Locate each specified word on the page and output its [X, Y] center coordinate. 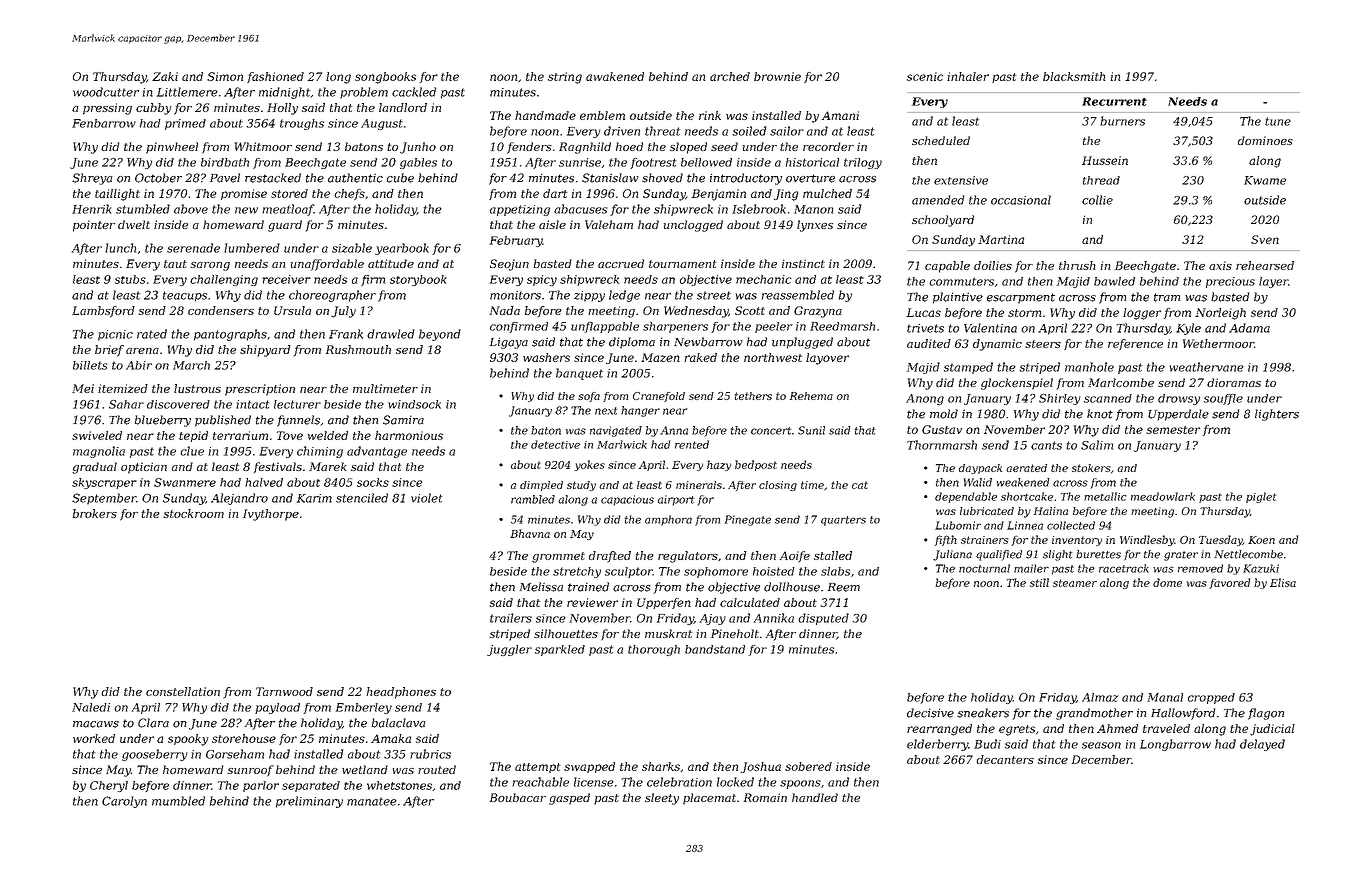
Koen [1261, 540]
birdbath [225, 162]
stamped [968, 368]
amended [938, 200]
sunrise [580, 162]
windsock [414, 404]
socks [373, 482]
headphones [401, 693]
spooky [188, 740]
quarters [843, 521]
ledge [624, 296]
